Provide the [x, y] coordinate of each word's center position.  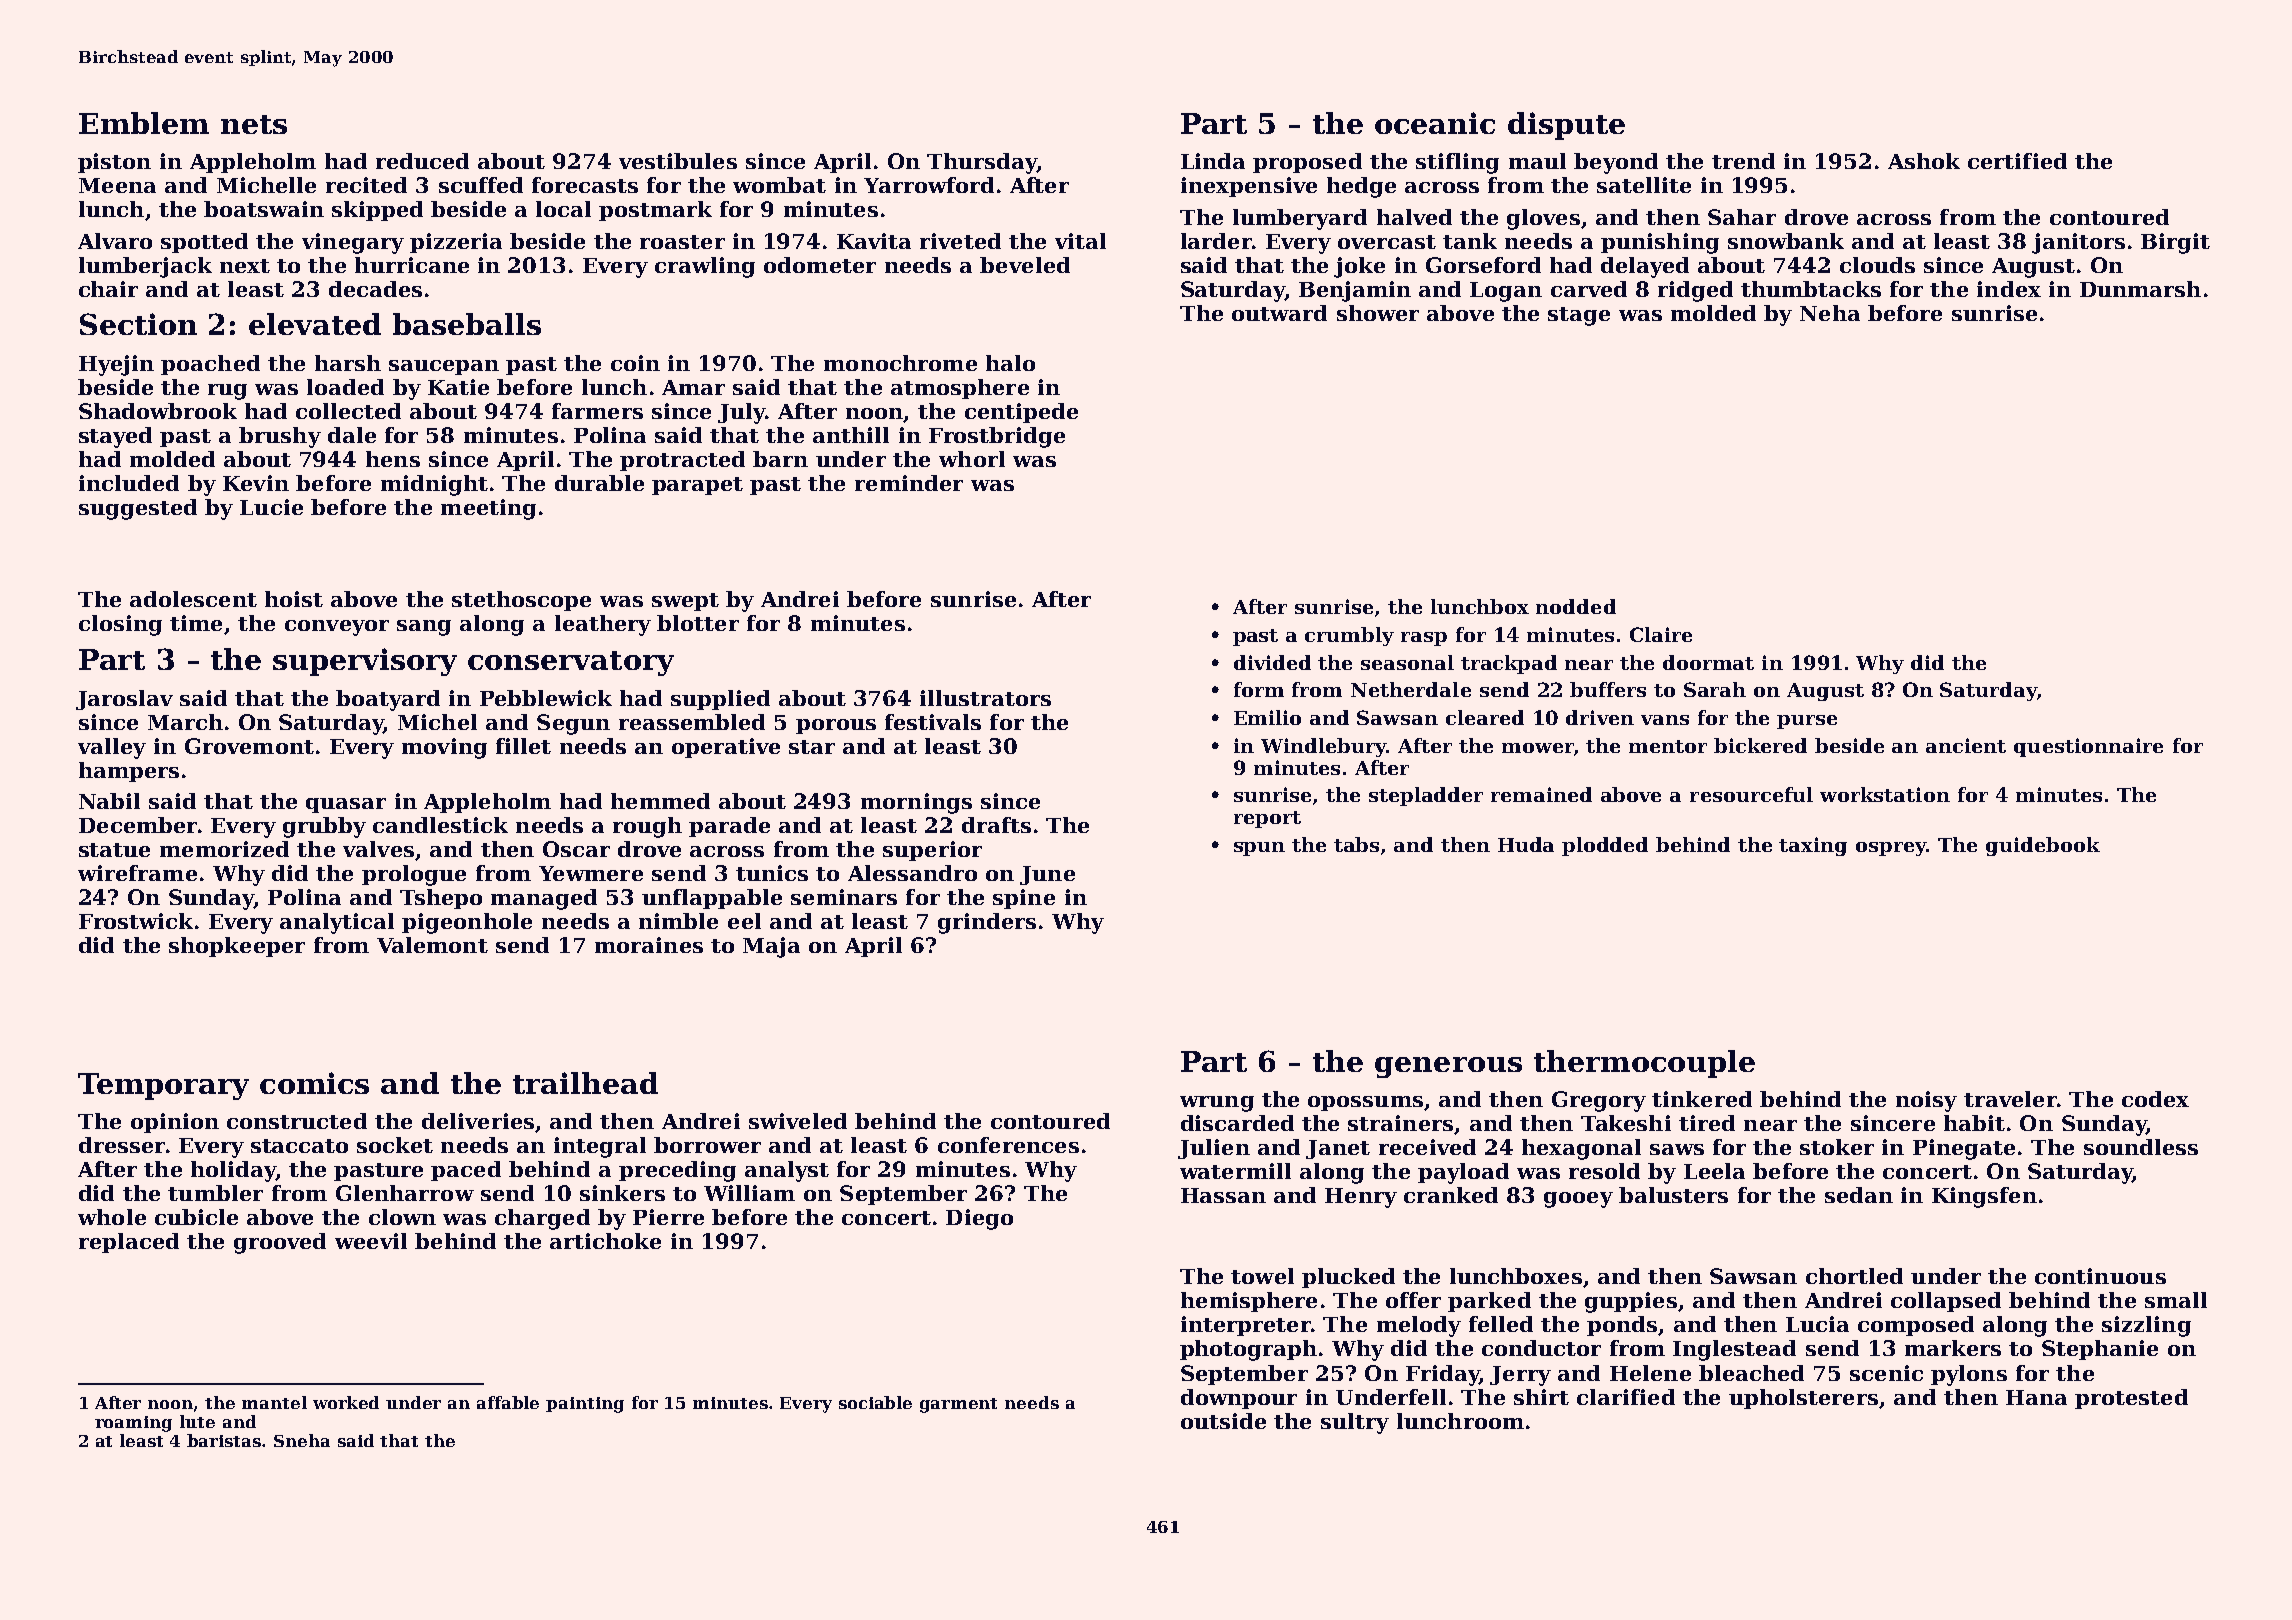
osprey [1891, 849]
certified [2017, 161]
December [138, 825]
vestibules [678, 161]
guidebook [2043, 846]
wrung [1217, 1104]
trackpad [1509, 664]
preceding [677, 1171]
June [1047, 875]
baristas [225, 1440]
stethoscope [521, 601]
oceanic [1435, 123]
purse [1807, 722]
